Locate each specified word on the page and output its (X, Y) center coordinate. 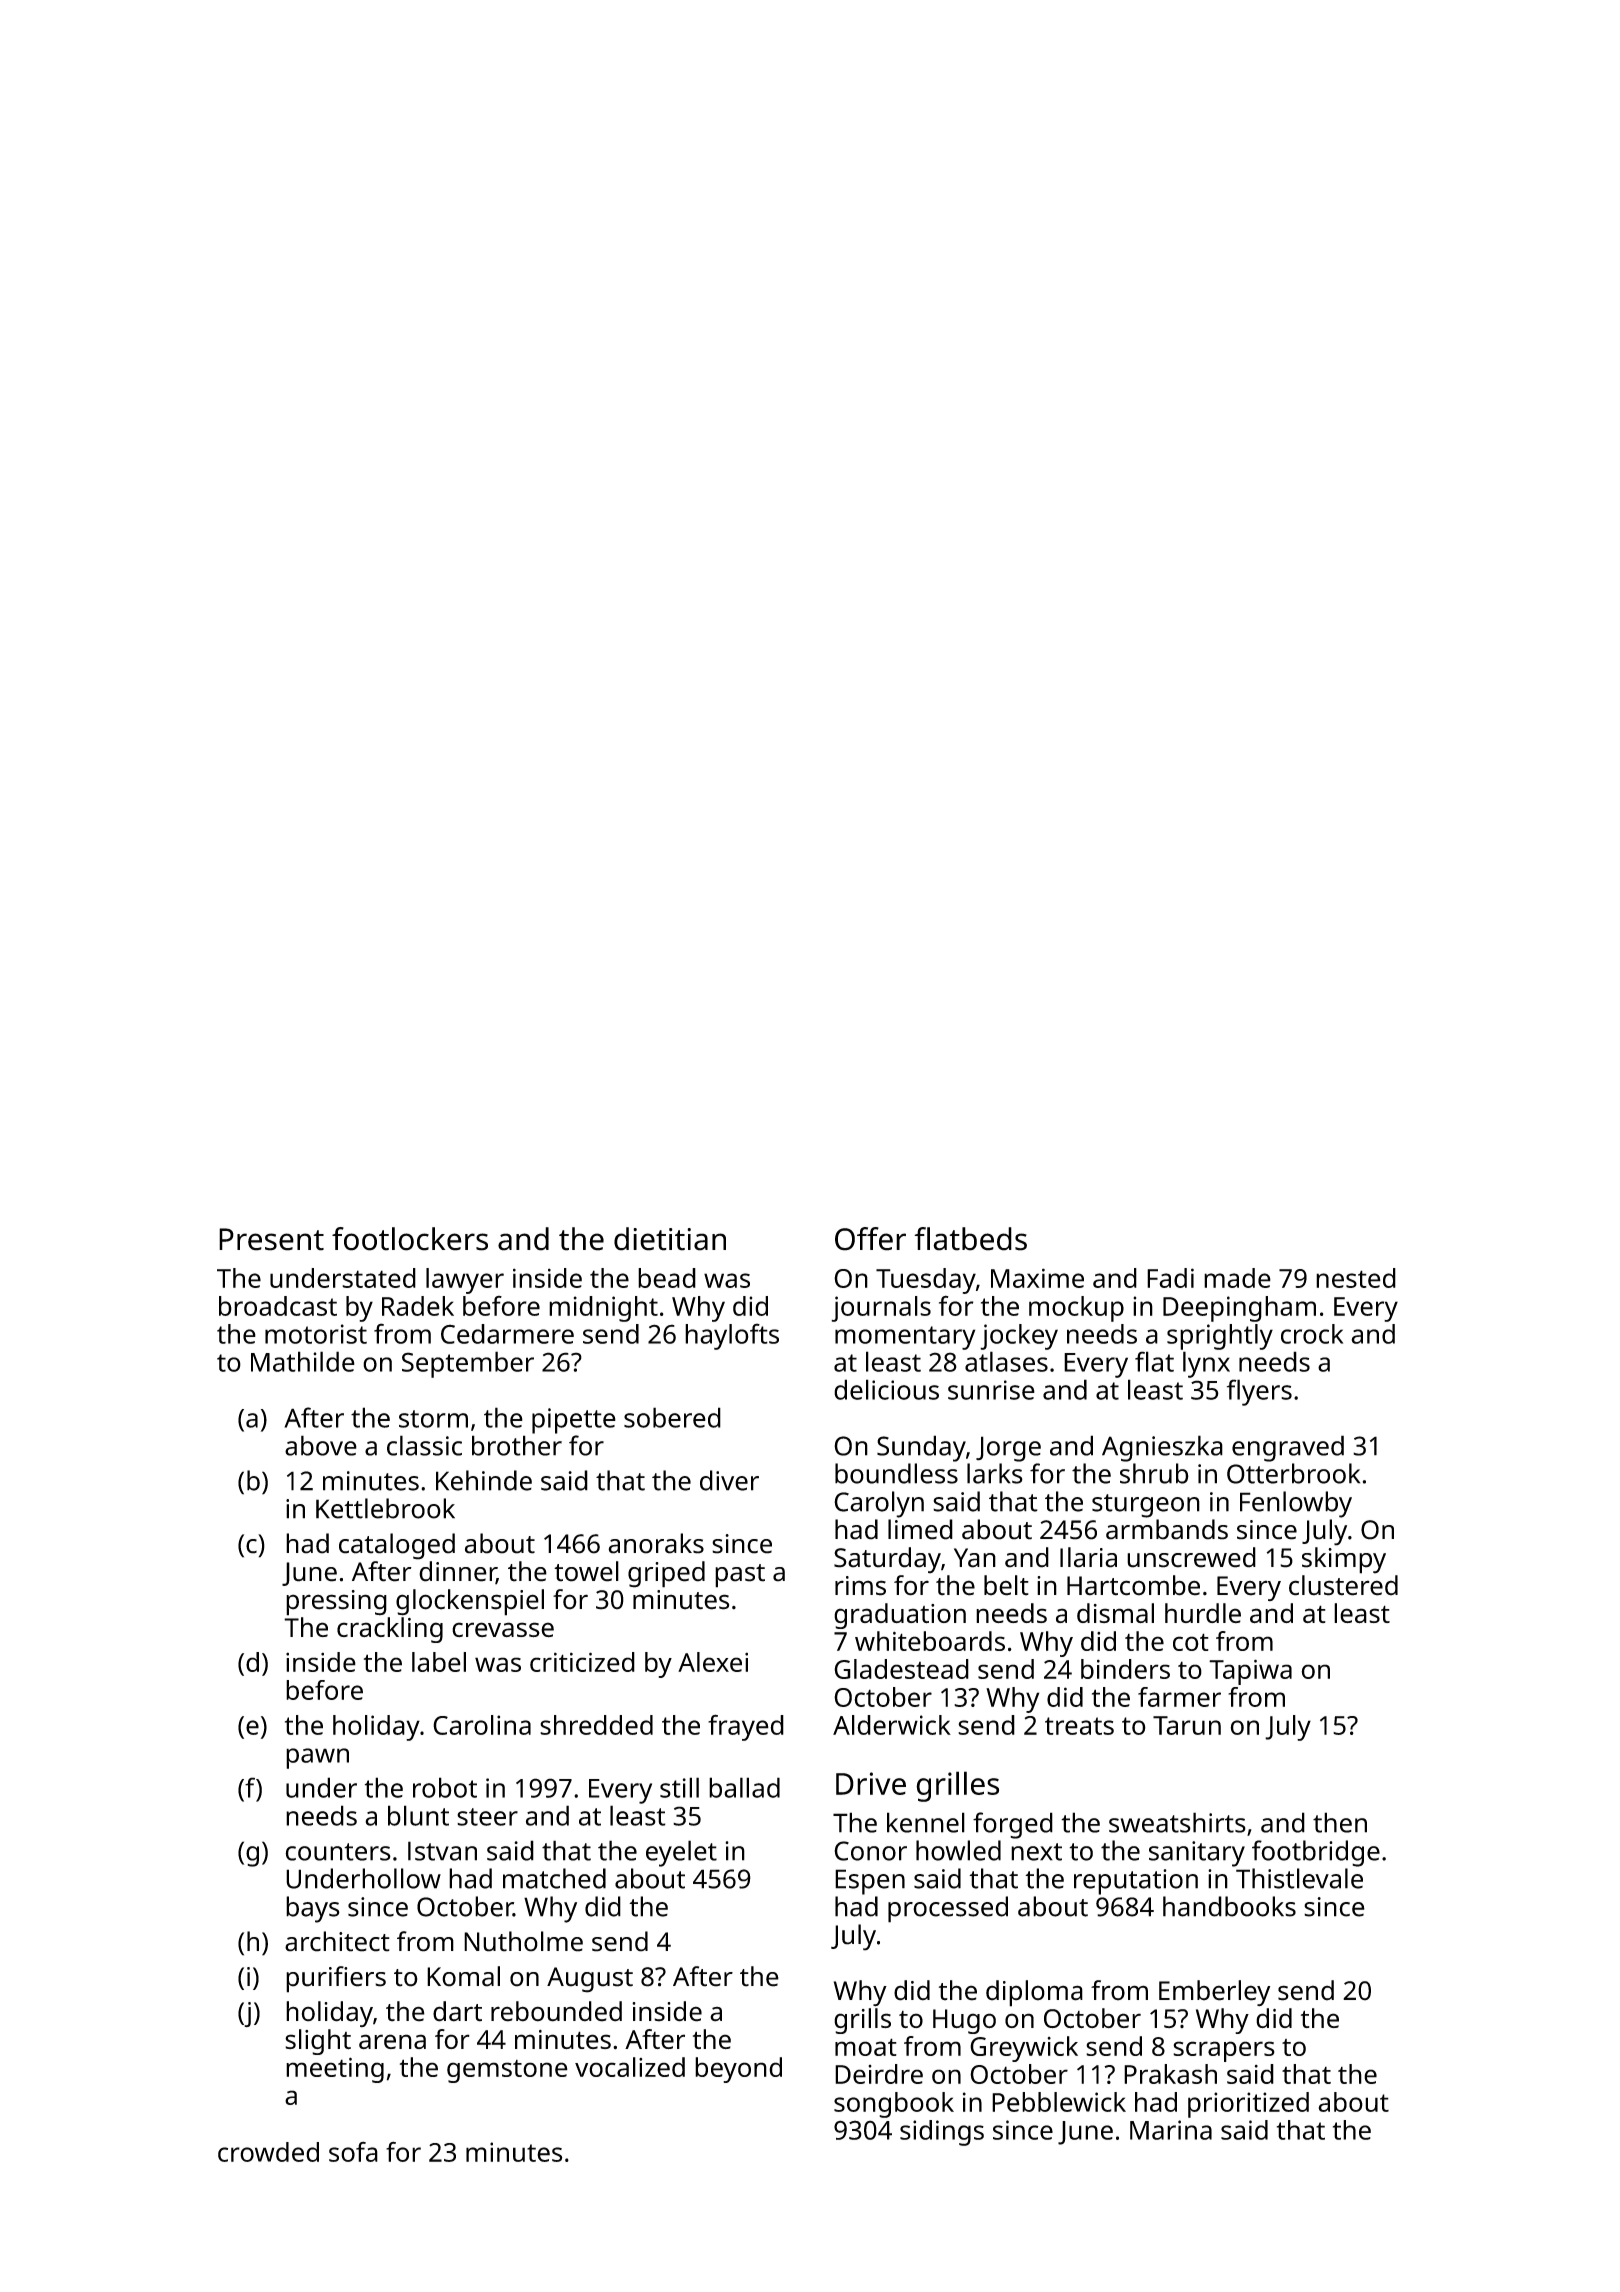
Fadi (1170, 1278)
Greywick (1024, 2049)
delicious (886, 1389)
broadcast (278, 1306)
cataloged (397, 1546)
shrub (1154, 1473)
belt (1006, 1585)
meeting (335, 2070)
